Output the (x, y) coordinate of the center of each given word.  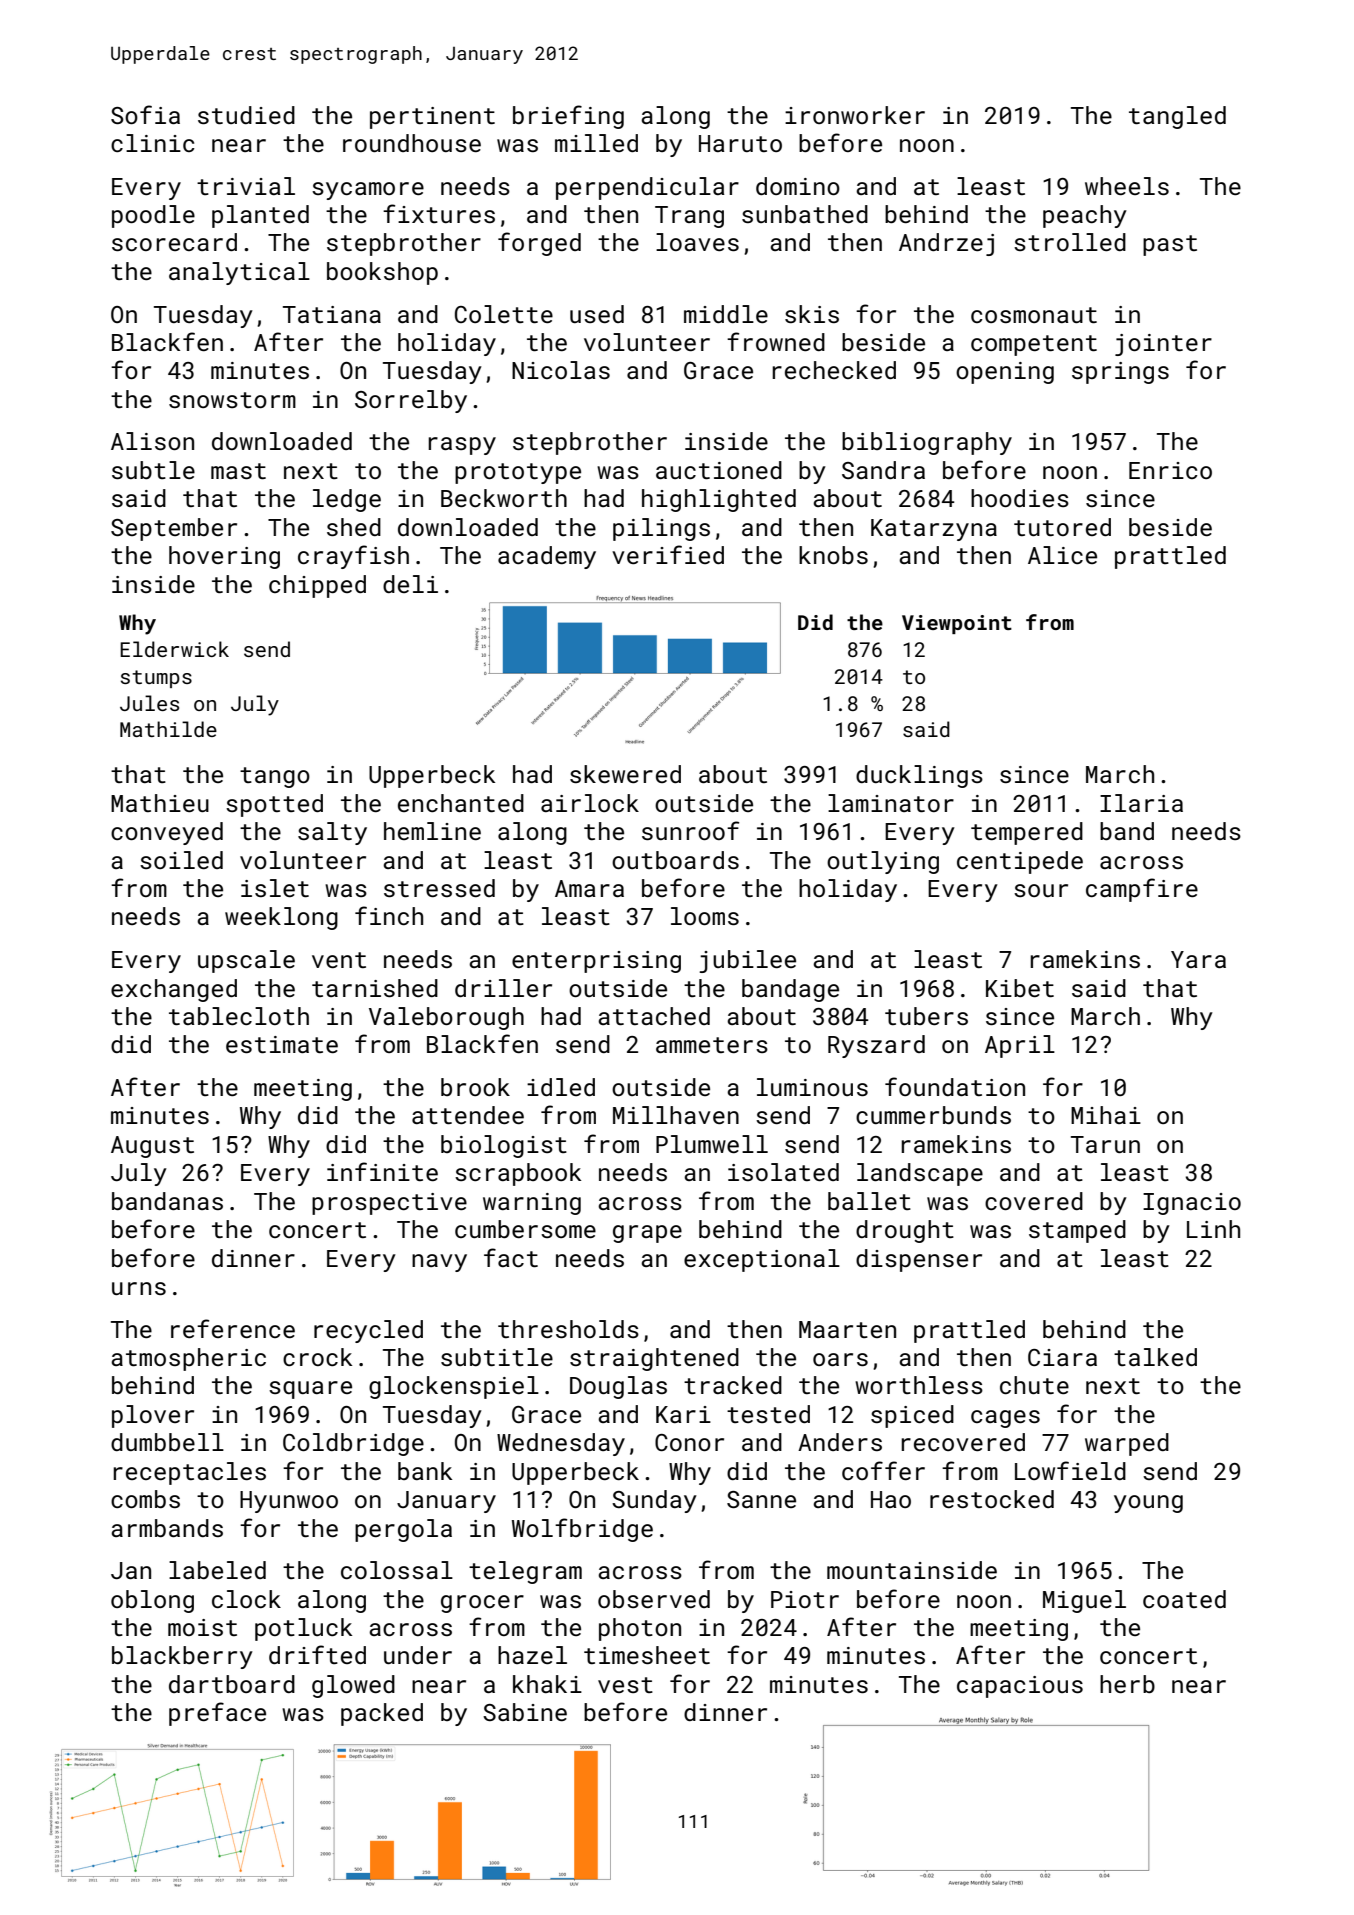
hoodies (1020, 498)
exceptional (762, 1260)
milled (596, 143)
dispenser (919, 1260)
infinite (382, 1171)
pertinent (432, 118)
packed (382, 1714)
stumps (156, 679)
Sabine (525, 1712)
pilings (661, 529)
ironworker (855, 115)
